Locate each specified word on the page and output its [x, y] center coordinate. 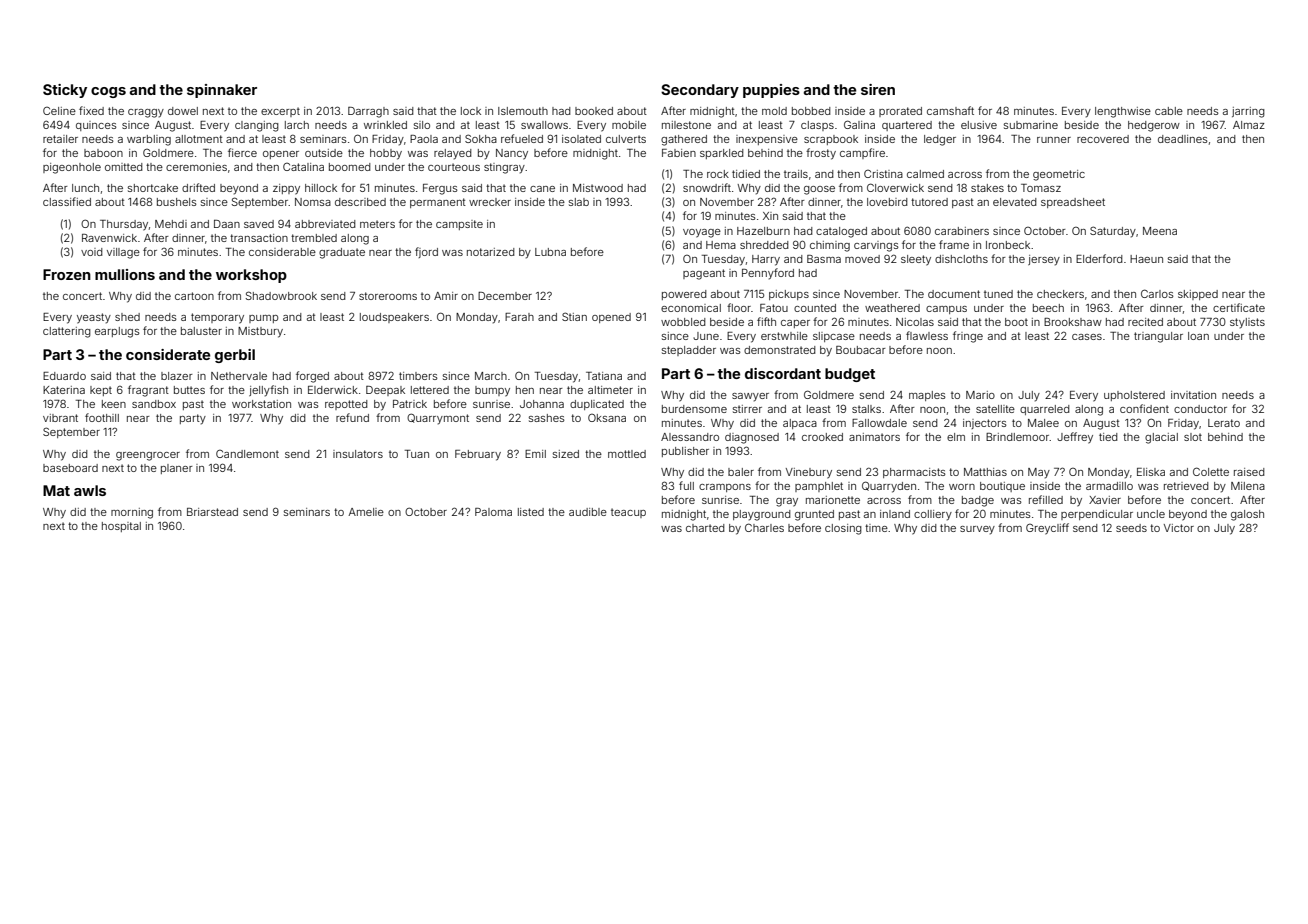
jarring [1248, 112]
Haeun [1146, 259]
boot [1016, 322]
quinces [96, 126]
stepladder [689, 351]
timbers [418, 376]
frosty [821, 154]
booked [594, 111]
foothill [102, 417]
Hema [721, 245]
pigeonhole [72, 168]
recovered [1103, 139]
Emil [535, 454]
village [123, 253]
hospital [121, 527]
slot [1193, 437]
